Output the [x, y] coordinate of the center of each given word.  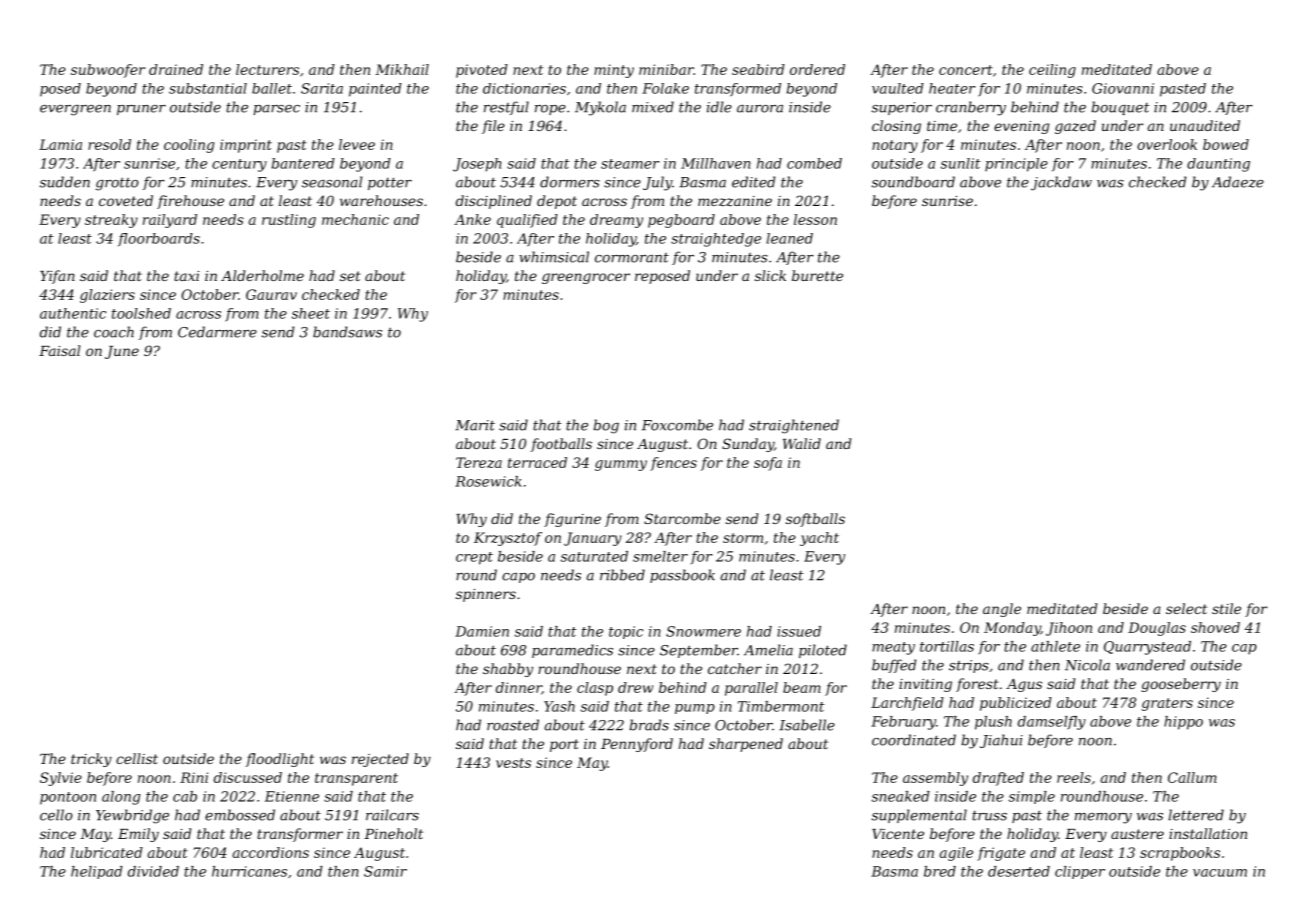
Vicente [898, 834]
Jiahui [1001, 741]
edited [753, 182]
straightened [794, 426]
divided [153, 871]
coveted [126, 200]
